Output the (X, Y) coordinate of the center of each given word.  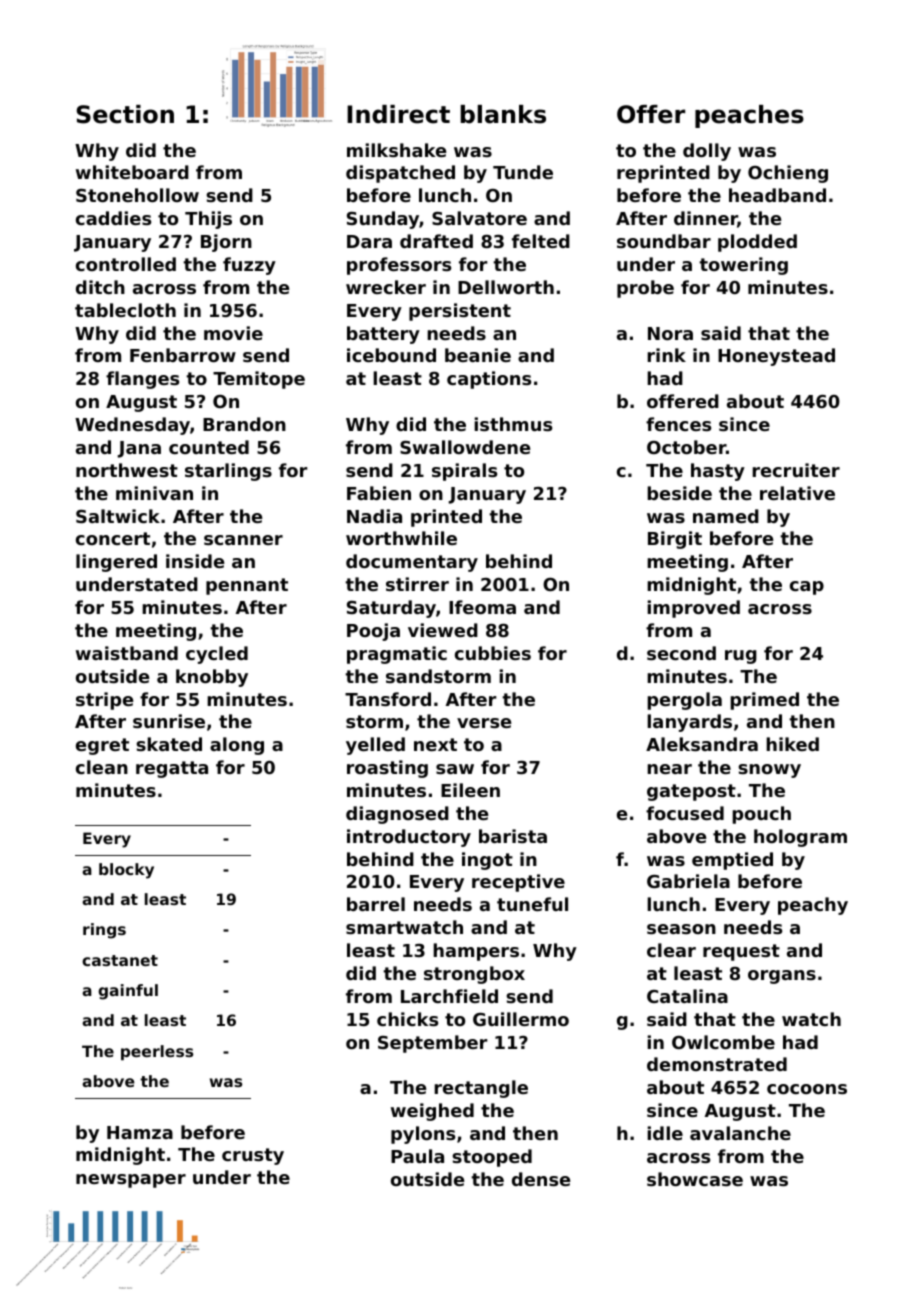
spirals (464, 472)
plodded (757, 243)
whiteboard (132, 172)
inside (195, 561)
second (681, 653)
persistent (460, 312)
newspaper (131, 1181)
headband (777, 195)
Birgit (675, 540)
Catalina (687, 996)
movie (233, 333)
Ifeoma (482, 607)
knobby (212, 678)
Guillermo (521, 1019)
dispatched (400, 174)
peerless (157, 1052)
